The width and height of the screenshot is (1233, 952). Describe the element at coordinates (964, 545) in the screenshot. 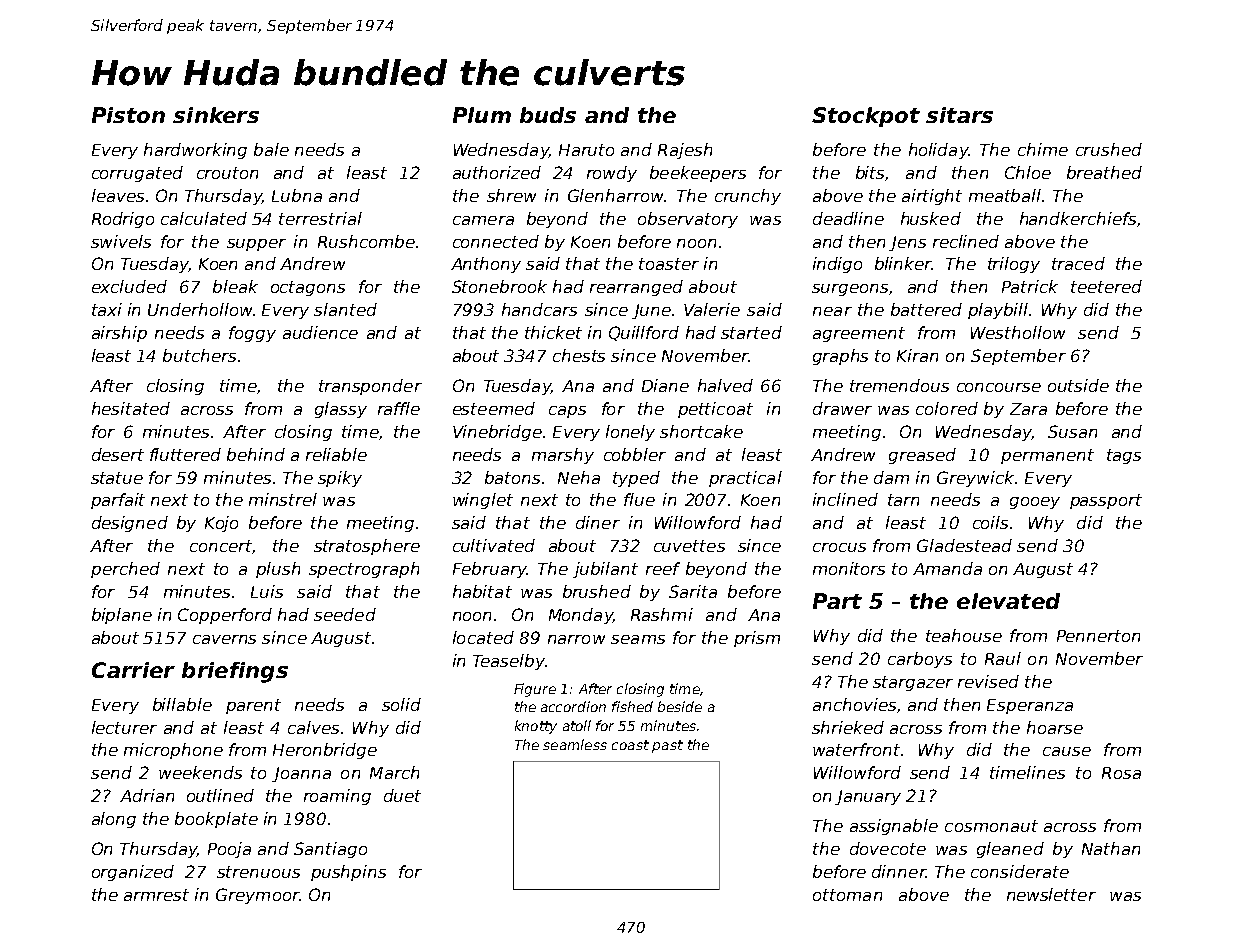

I see `Gladestead` at that location.
